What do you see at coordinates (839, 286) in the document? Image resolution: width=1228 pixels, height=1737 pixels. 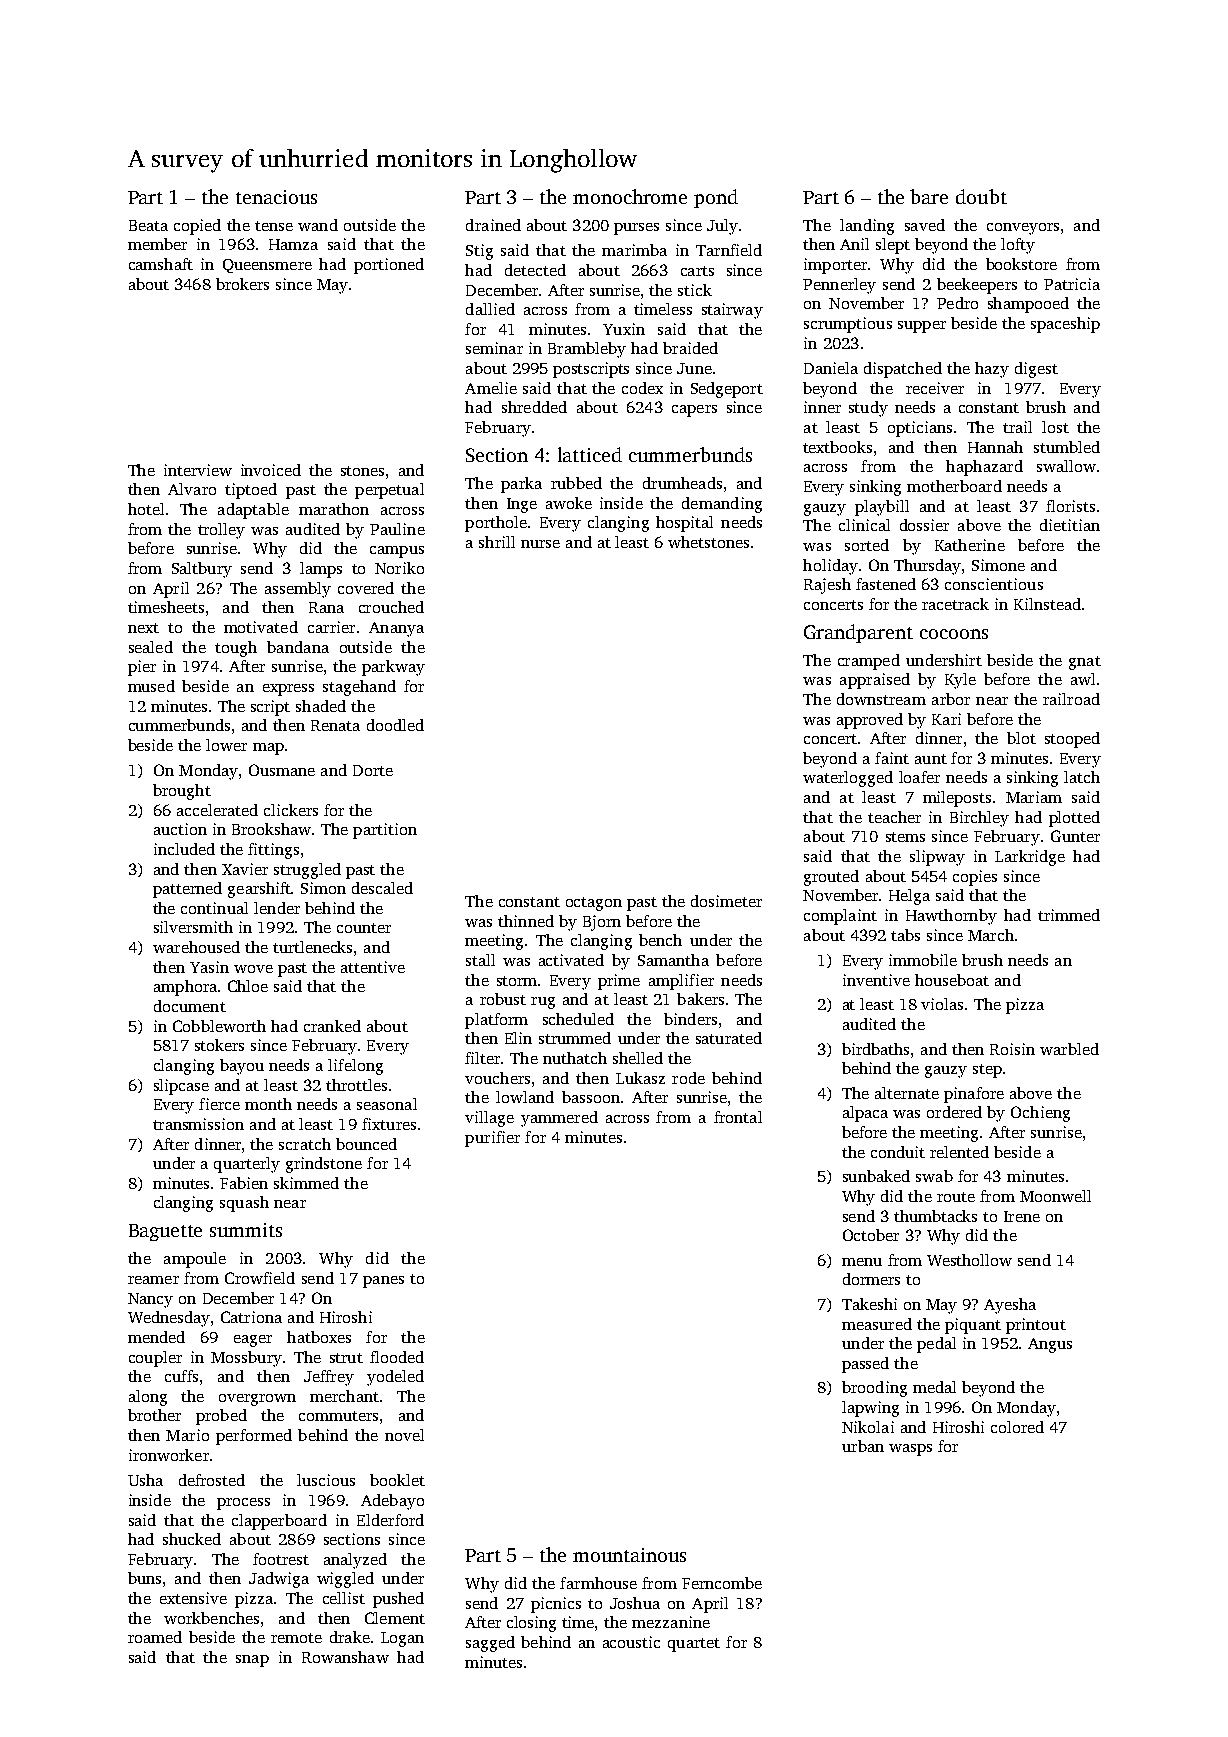 I see `Pennerley` at bounding box center [839, 286].
